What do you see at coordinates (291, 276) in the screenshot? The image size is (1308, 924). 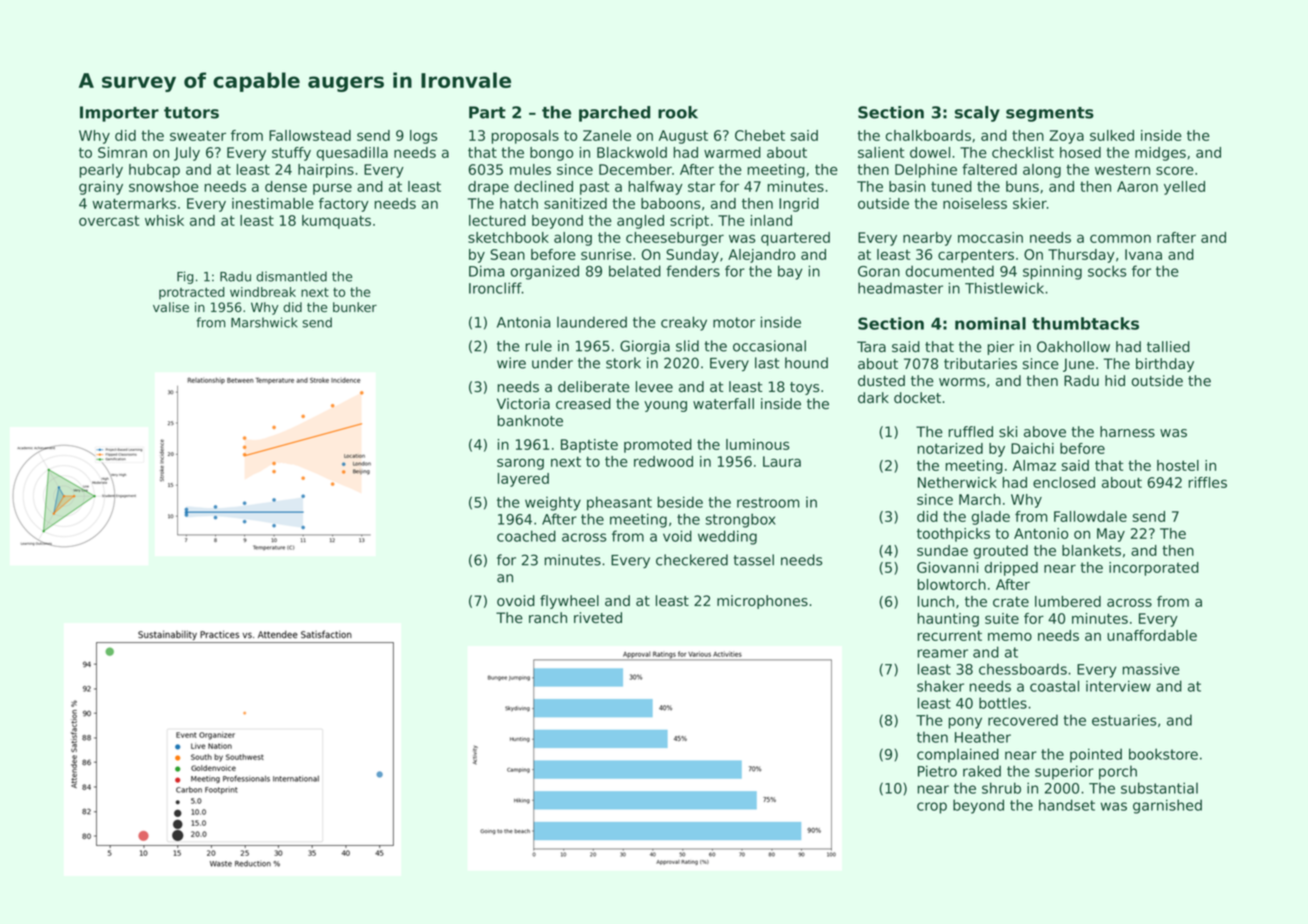 I see `dismantled` at bounding box center [291, 276].
